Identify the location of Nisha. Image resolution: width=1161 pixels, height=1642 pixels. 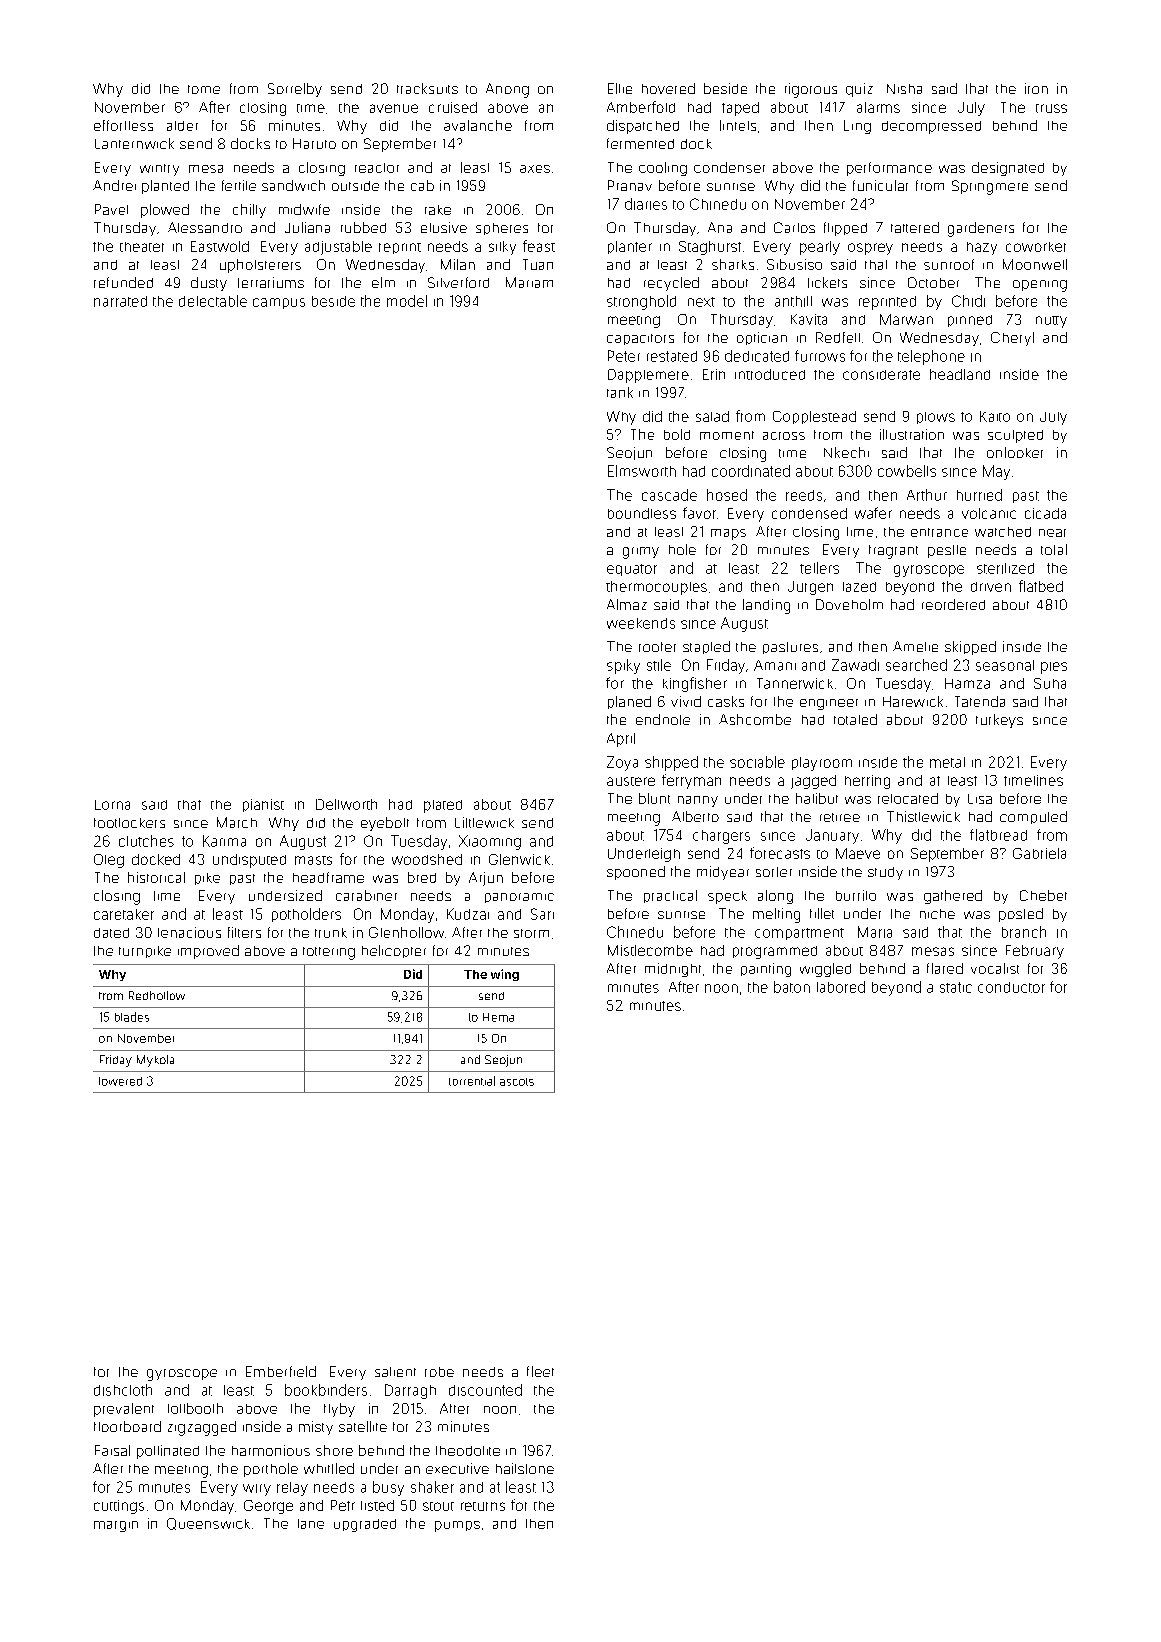
(904, 89).
